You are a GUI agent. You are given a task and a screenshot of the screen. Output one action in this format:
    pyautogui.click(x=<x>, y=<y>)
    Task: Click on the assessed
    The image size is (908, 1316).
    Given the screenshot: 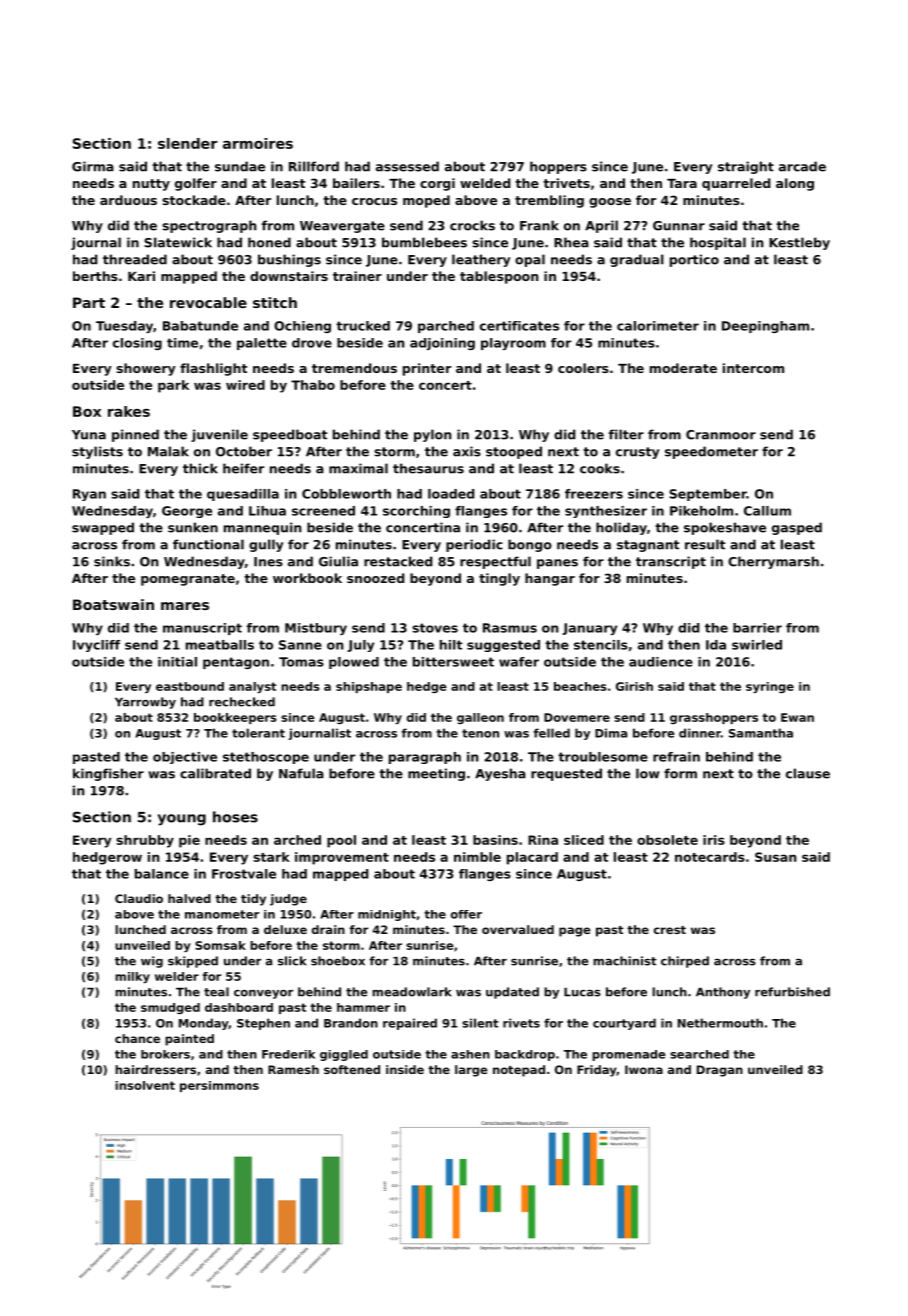 What is the action you would take?
    pyautogui.click(x=407, y=166)
